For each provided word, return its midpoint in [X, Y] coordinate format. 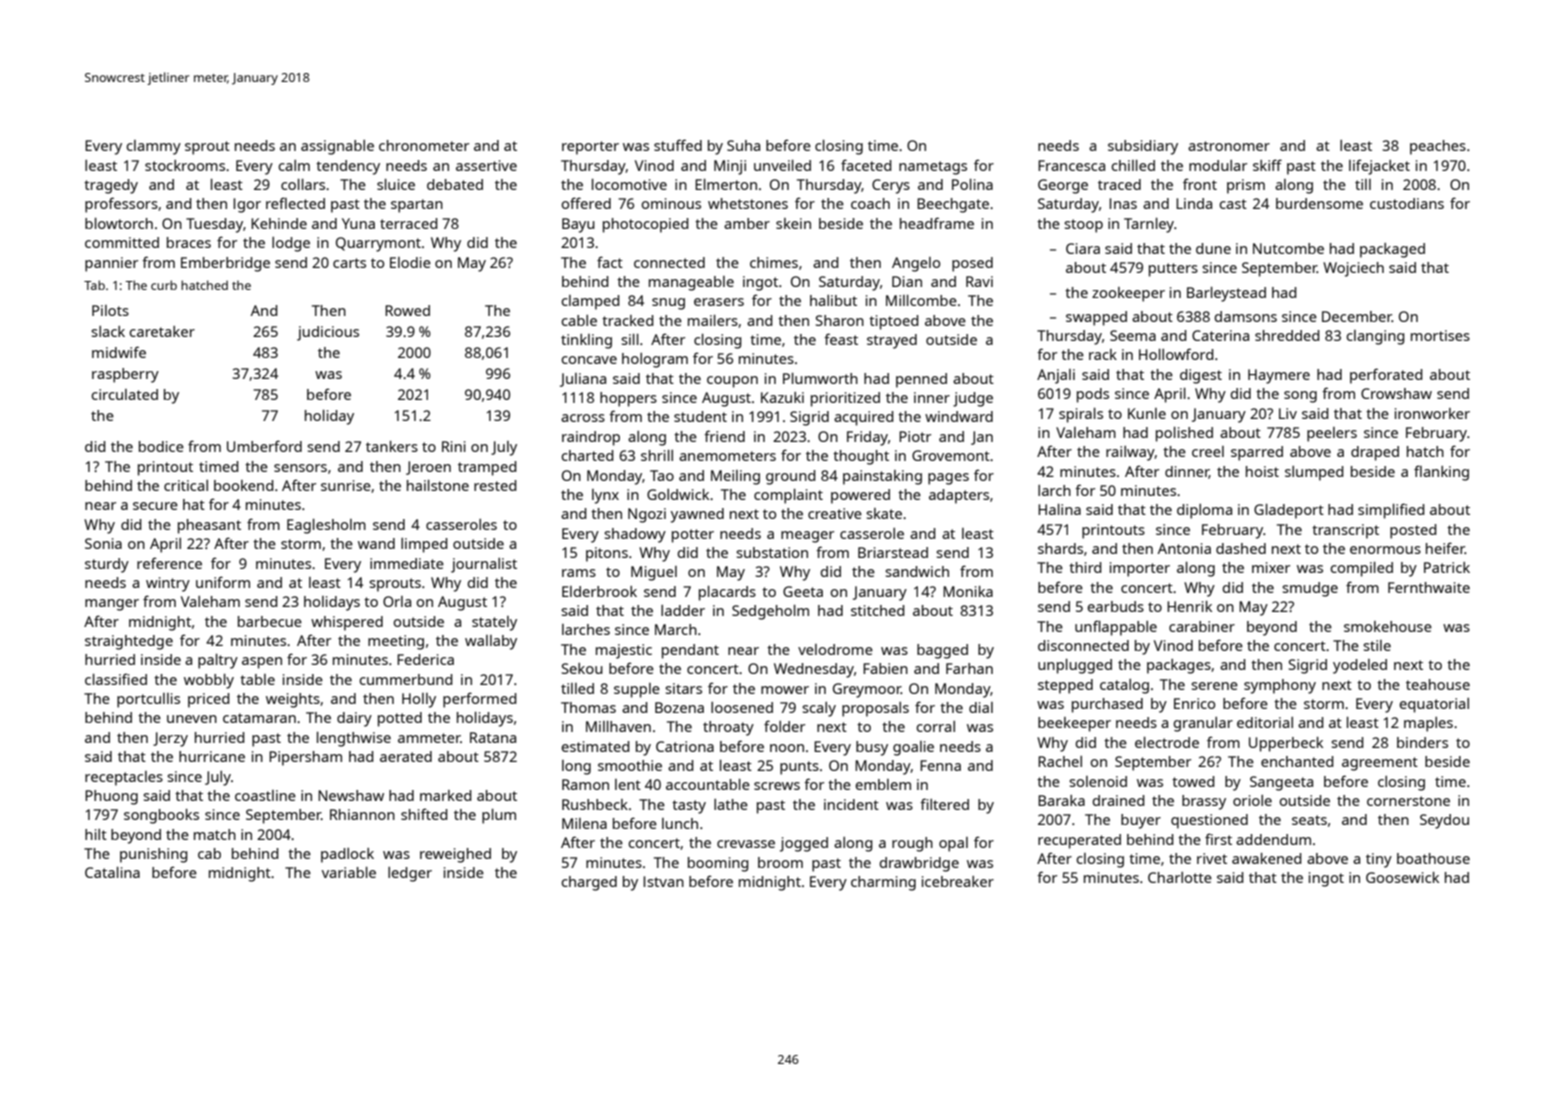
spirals [1081, 415]
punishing [154, 855]
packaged [1392, 250]
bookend [244, 485]
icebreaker [958, 881]
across [583, 418]
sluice [396, 184]
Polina [972, 184]
